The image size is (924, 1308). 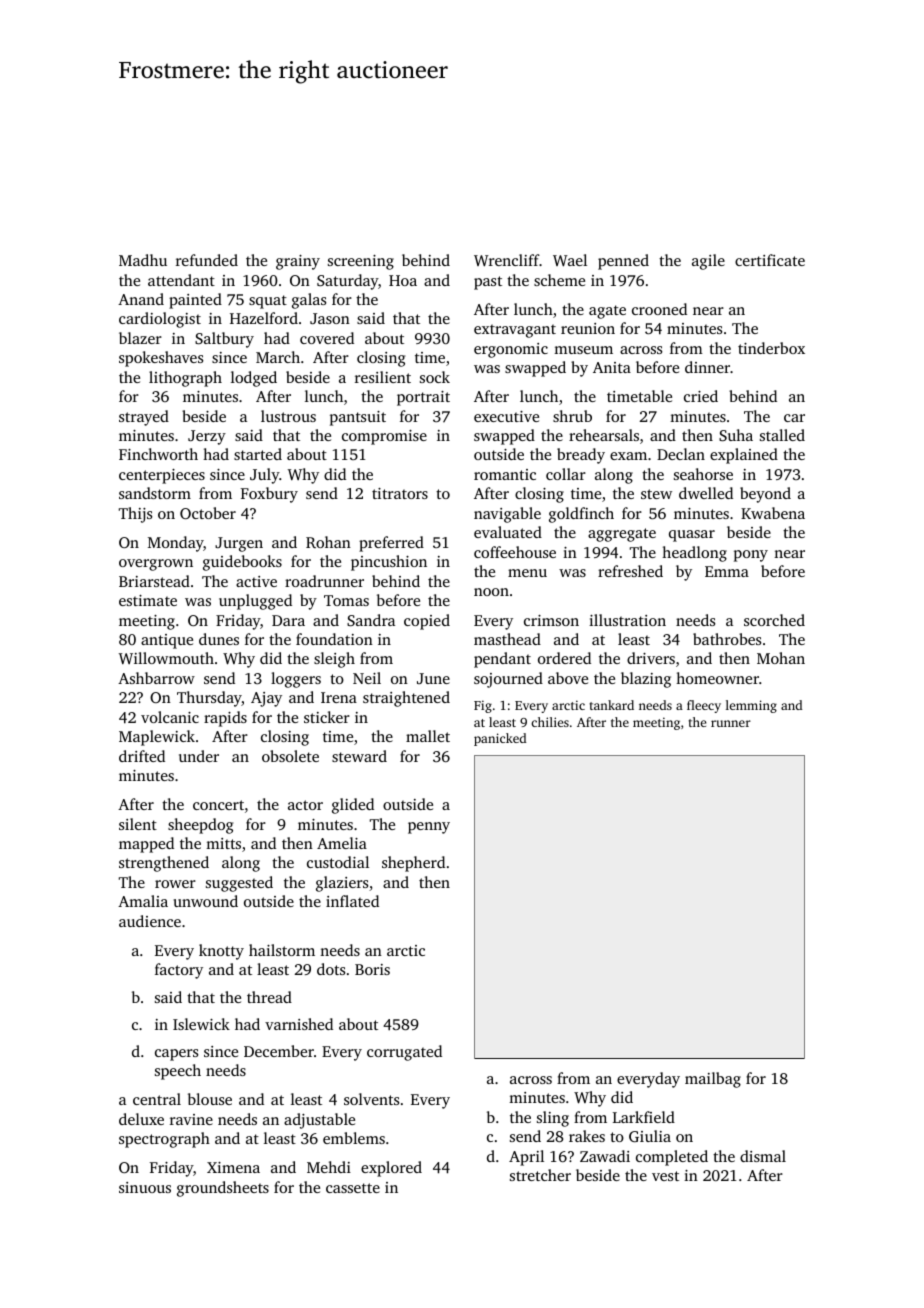 I want to click on groundsheets, so click(x=223, y=1189).
